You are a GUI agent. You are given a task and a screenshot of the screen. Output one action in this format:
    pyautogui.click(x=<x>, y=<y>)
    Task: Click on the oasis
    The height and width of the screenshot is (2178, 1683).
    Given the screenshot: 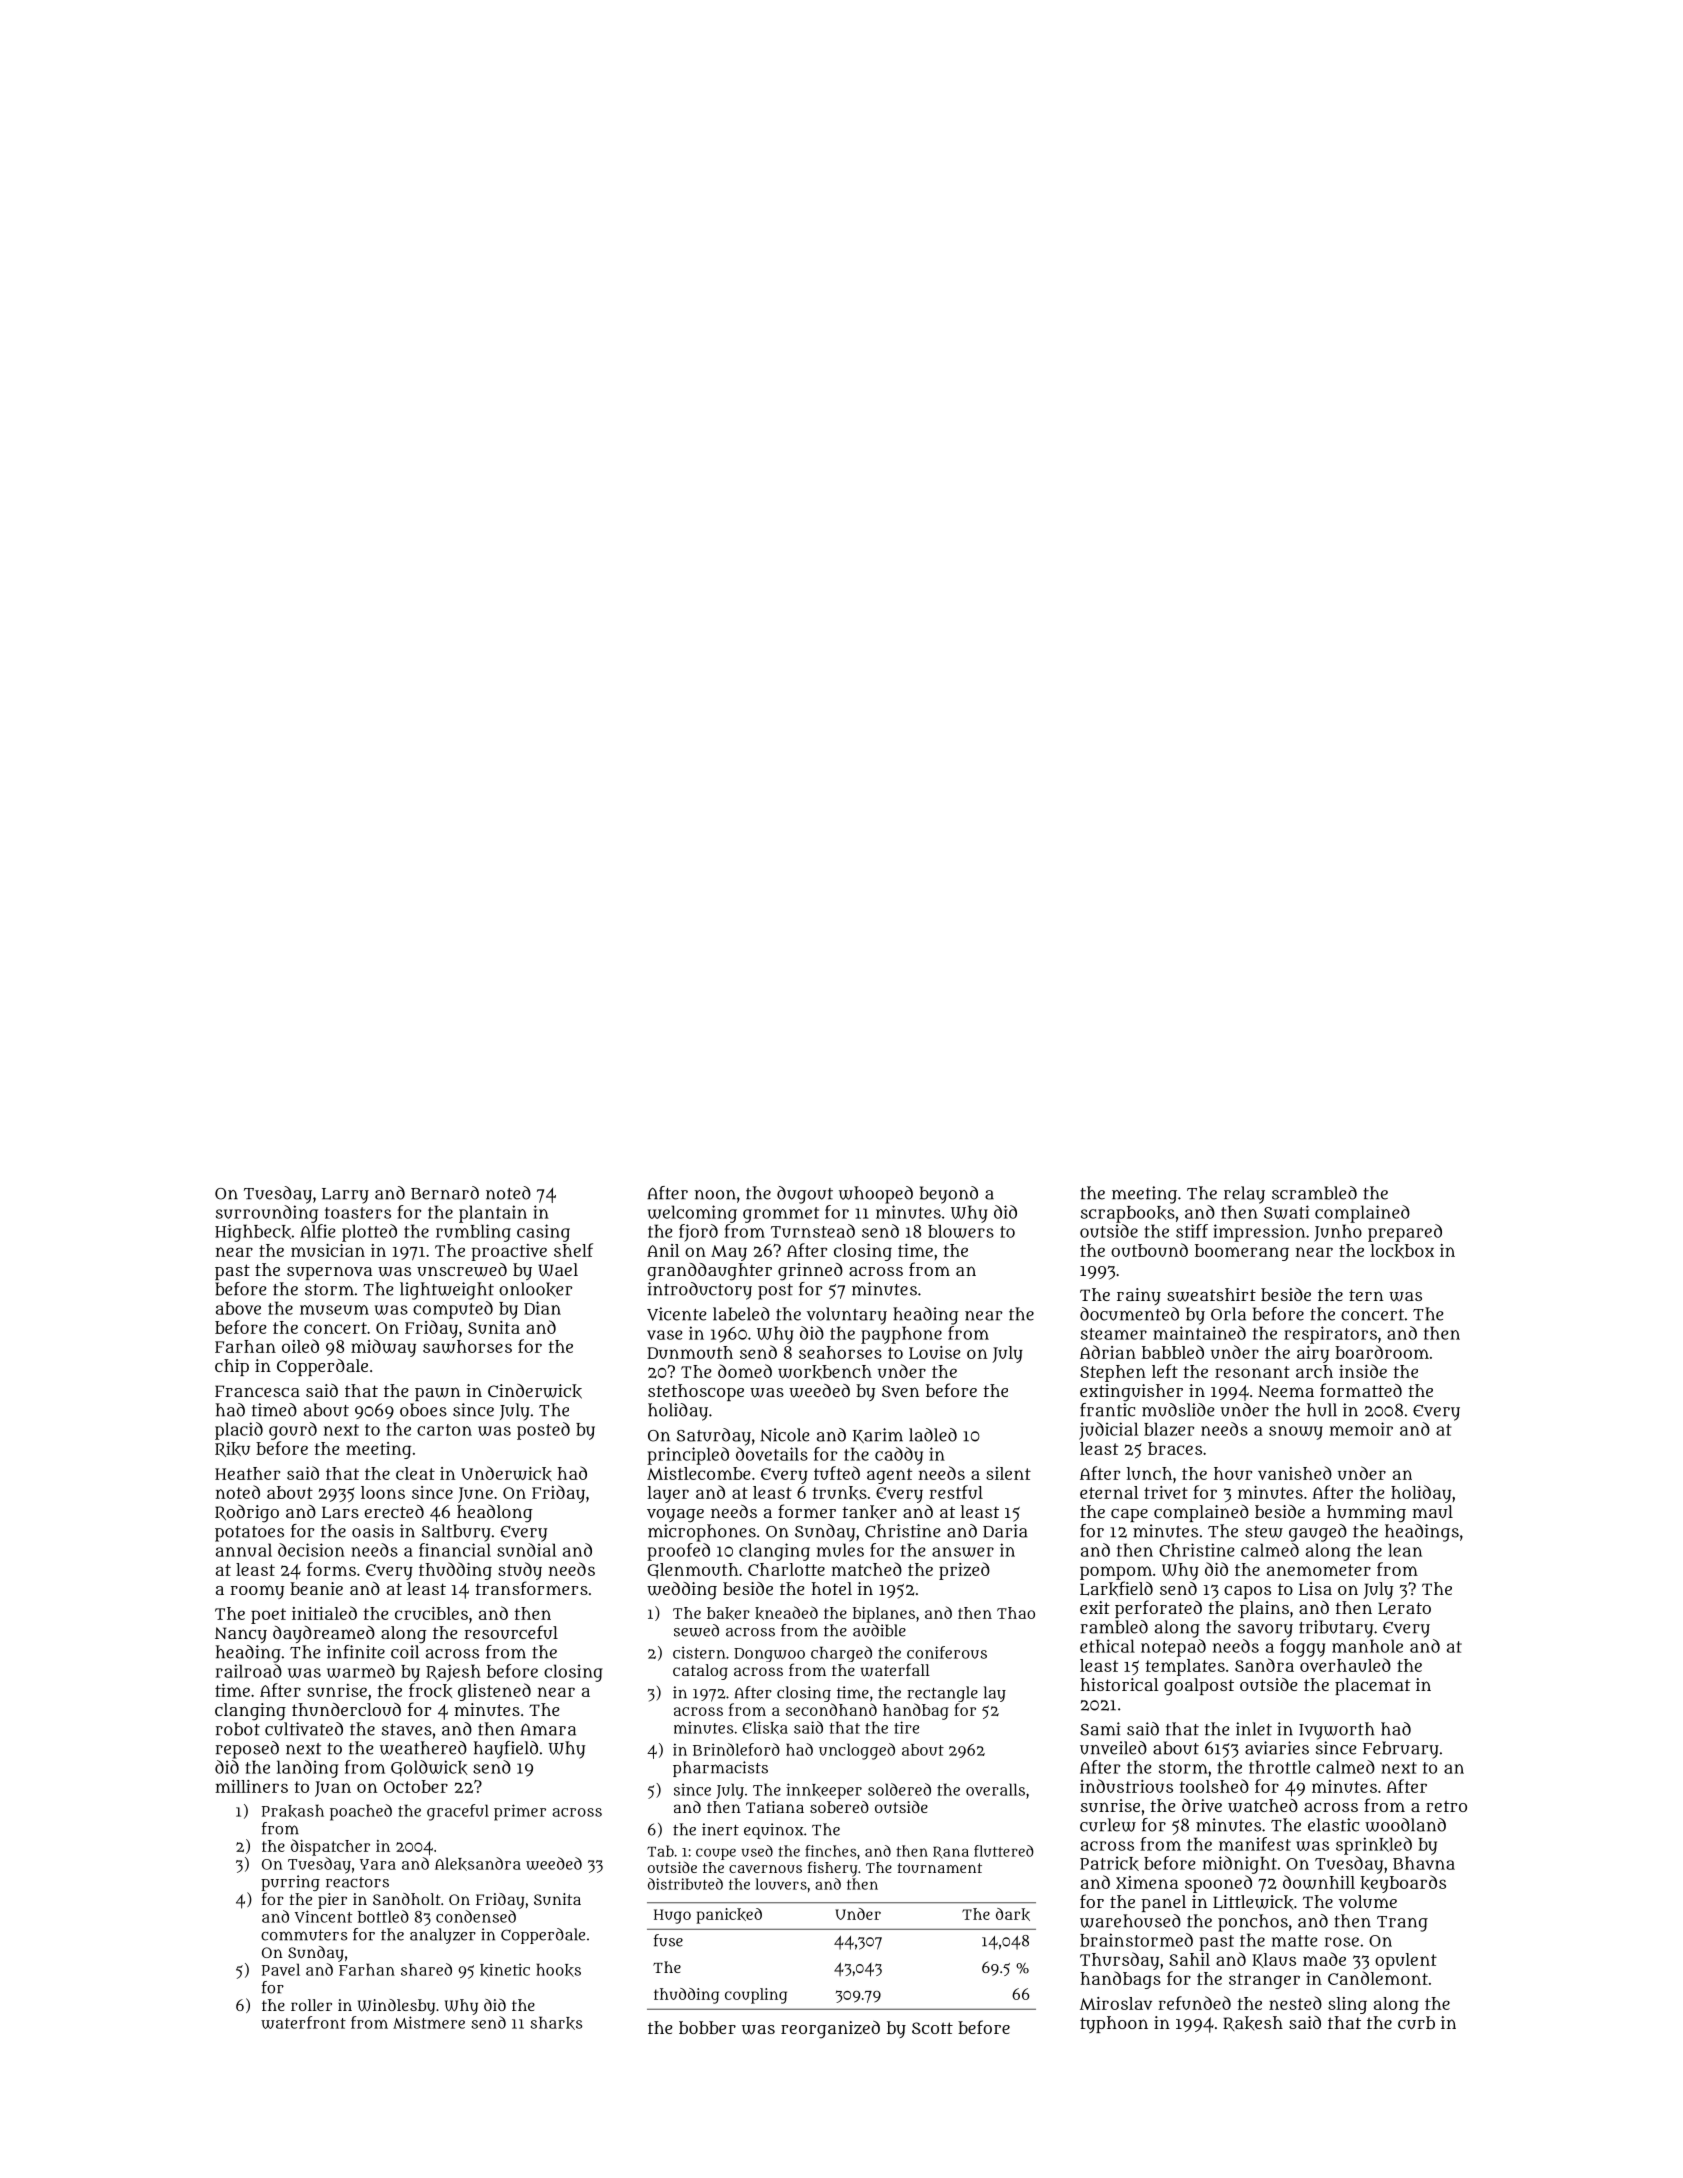 What is the action you would take?
    pyautogui.click(x=373, y=1531)
